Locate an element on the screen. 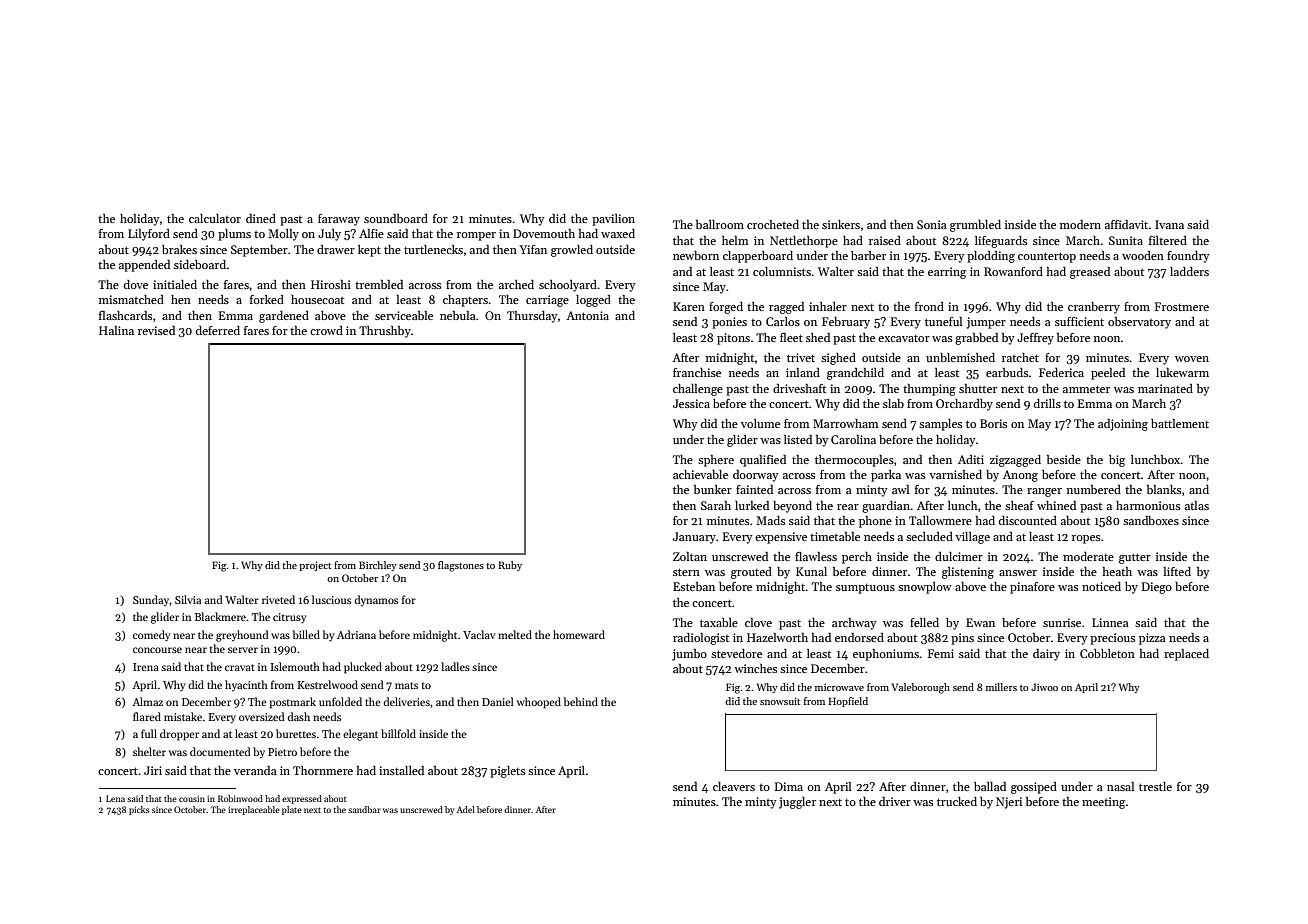 This screenshot has width=1308, height=924. Aditi is located at coordinates (971, 459).
